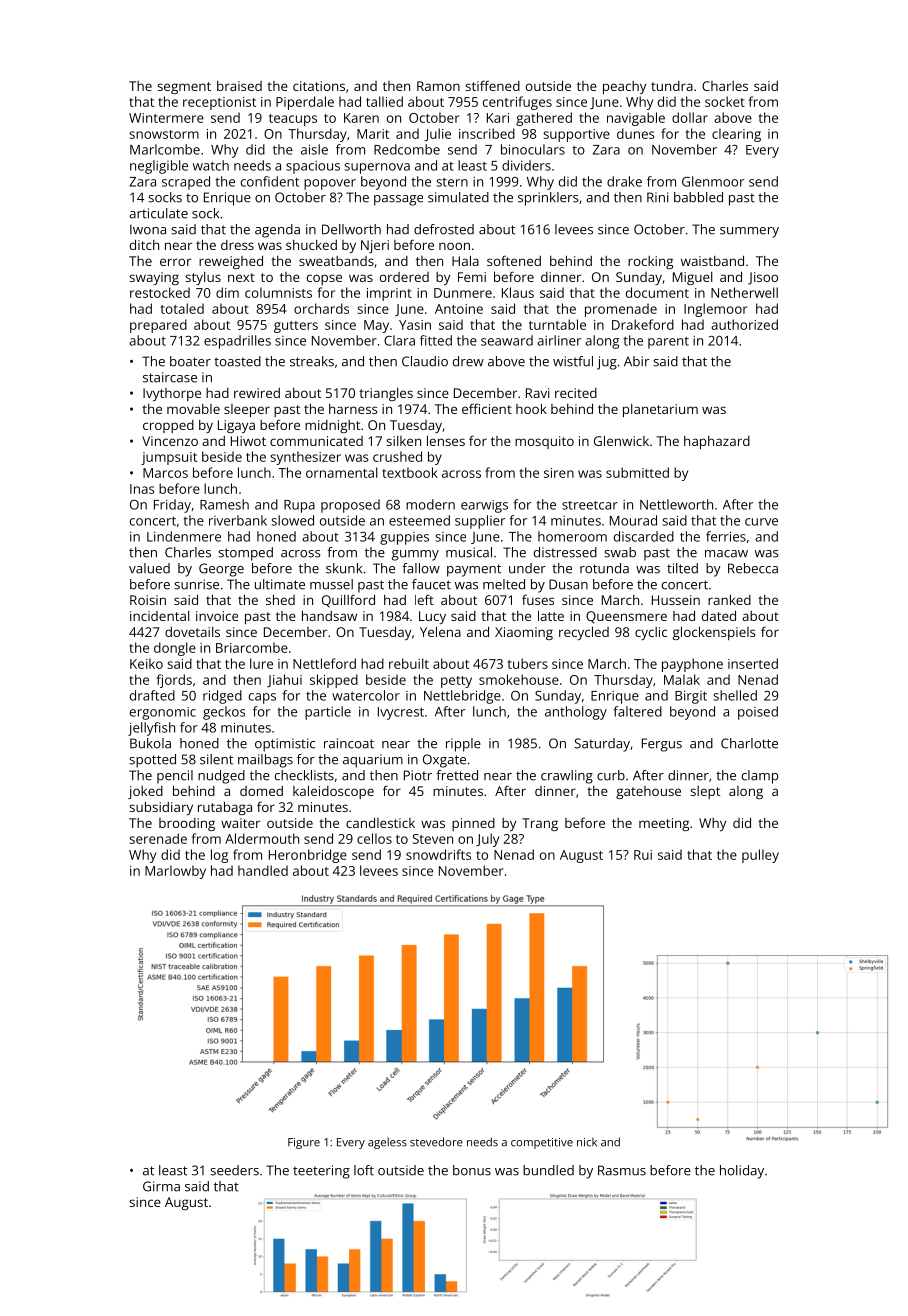  What do you see at coordinates (152, 695) in the image?
I see `drafted` at bounding box center [152, 695].
